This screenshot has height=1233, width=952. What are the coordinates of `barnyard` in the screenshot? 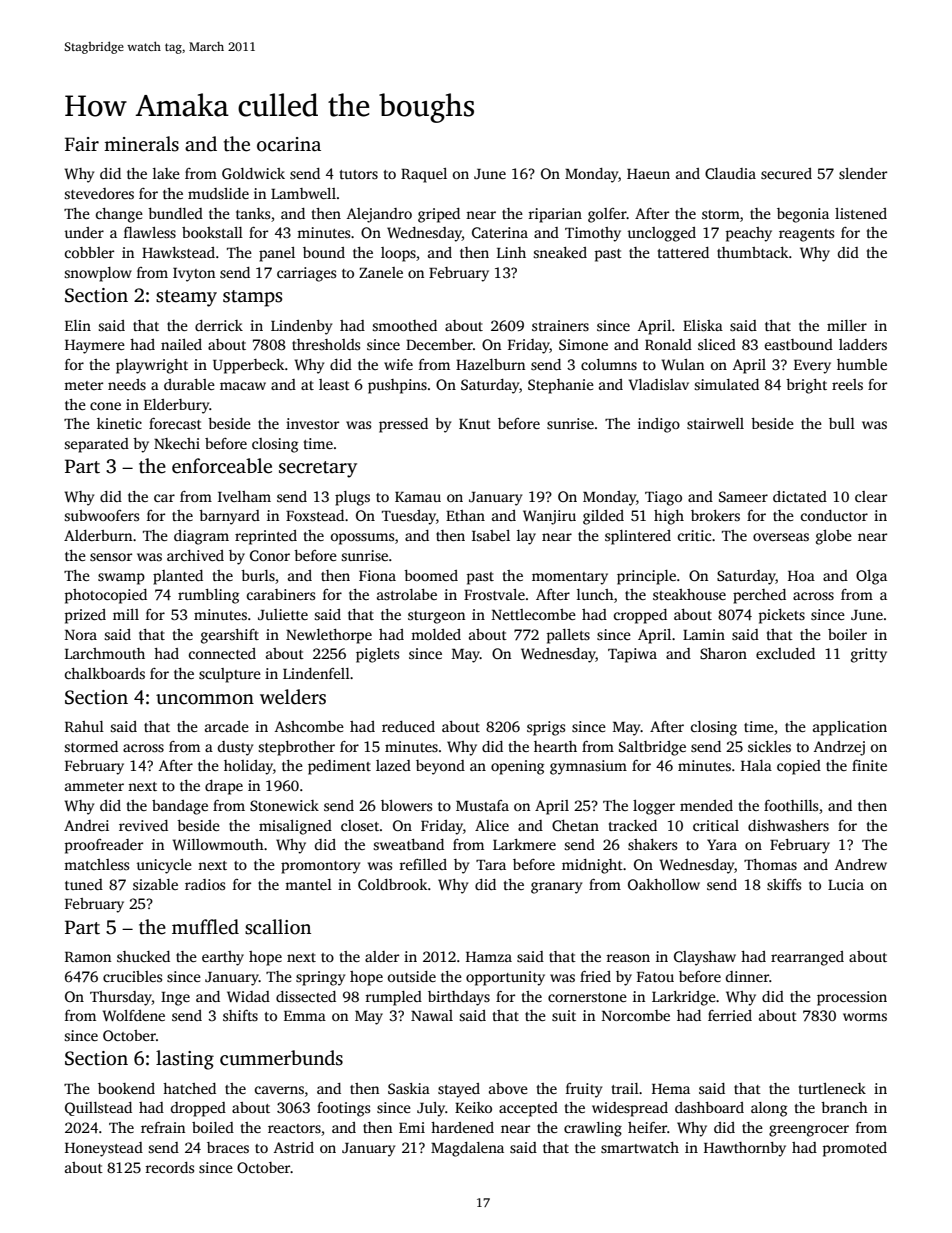 It's located at (229, 517).
